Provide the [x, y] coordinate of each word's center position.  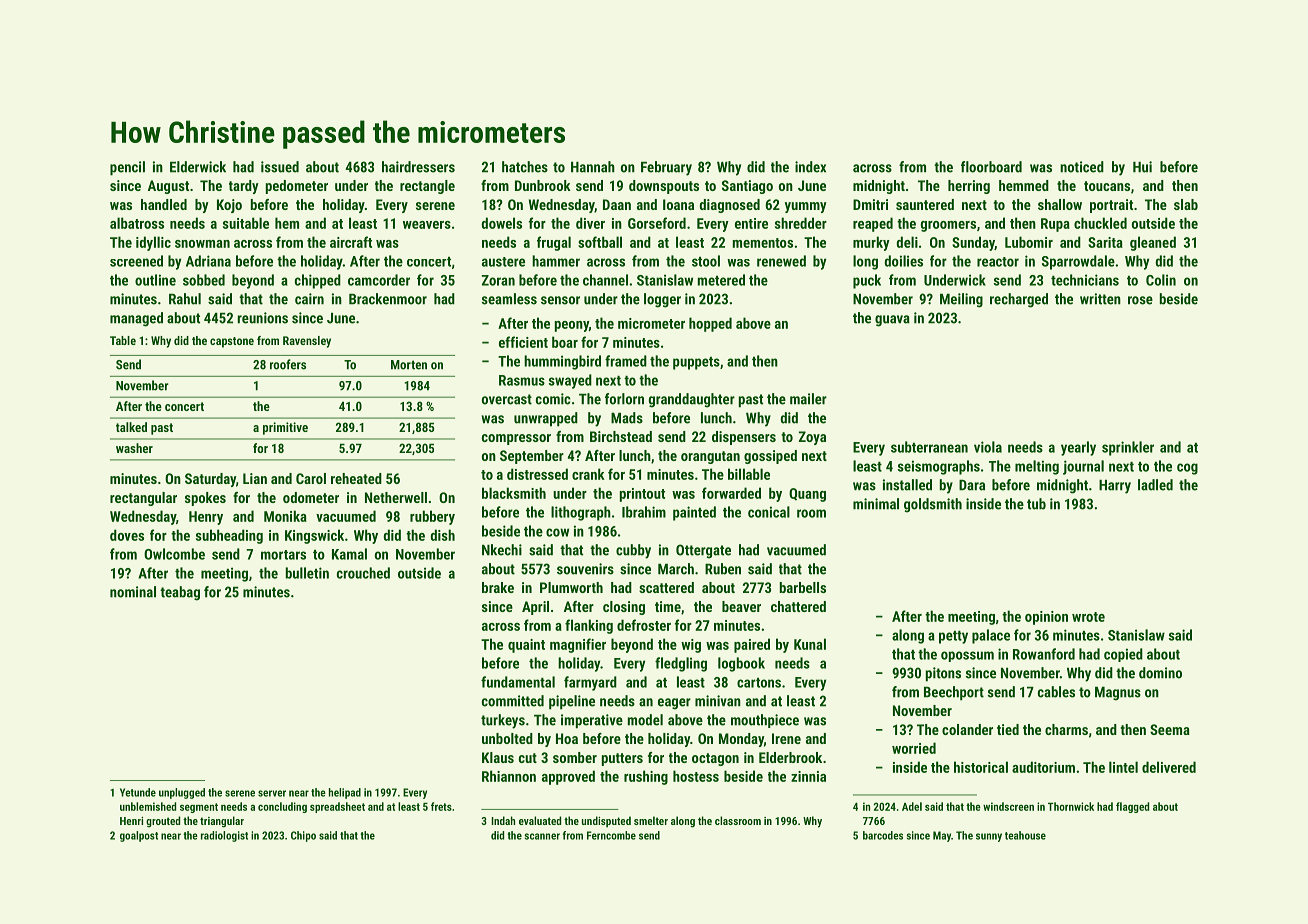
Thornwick [1071, 806]
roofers [288, 364]
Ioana [678, 204]
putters [622, 759]
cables [1056, 692]
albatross [137, 223]
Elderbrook [790, 757]
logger [662, 300]
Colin [1161, 280]
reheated [356, 478]
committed [513, 701]
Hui [1142, 167]
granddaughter [692, 400]
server [272, 793]
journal [1083, 467]
